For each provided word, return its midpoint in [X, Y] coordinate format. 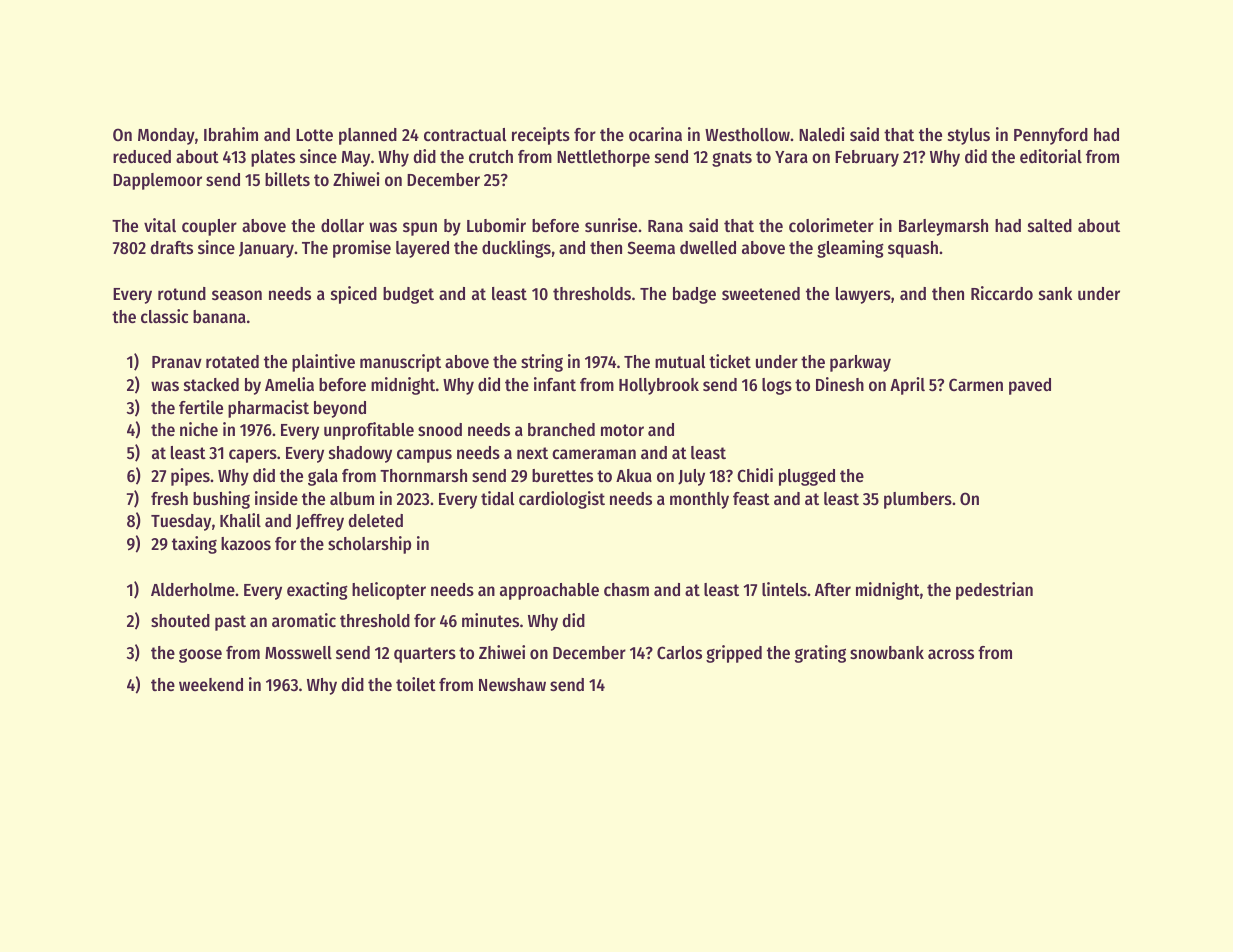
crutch [491, 156]
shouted [180, 620]
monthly [699, 500]
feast [751, 498]
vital [160, 225]
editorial [1051, 156]
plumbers [918, 500]
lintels [784, 589]
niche [199, 429]
